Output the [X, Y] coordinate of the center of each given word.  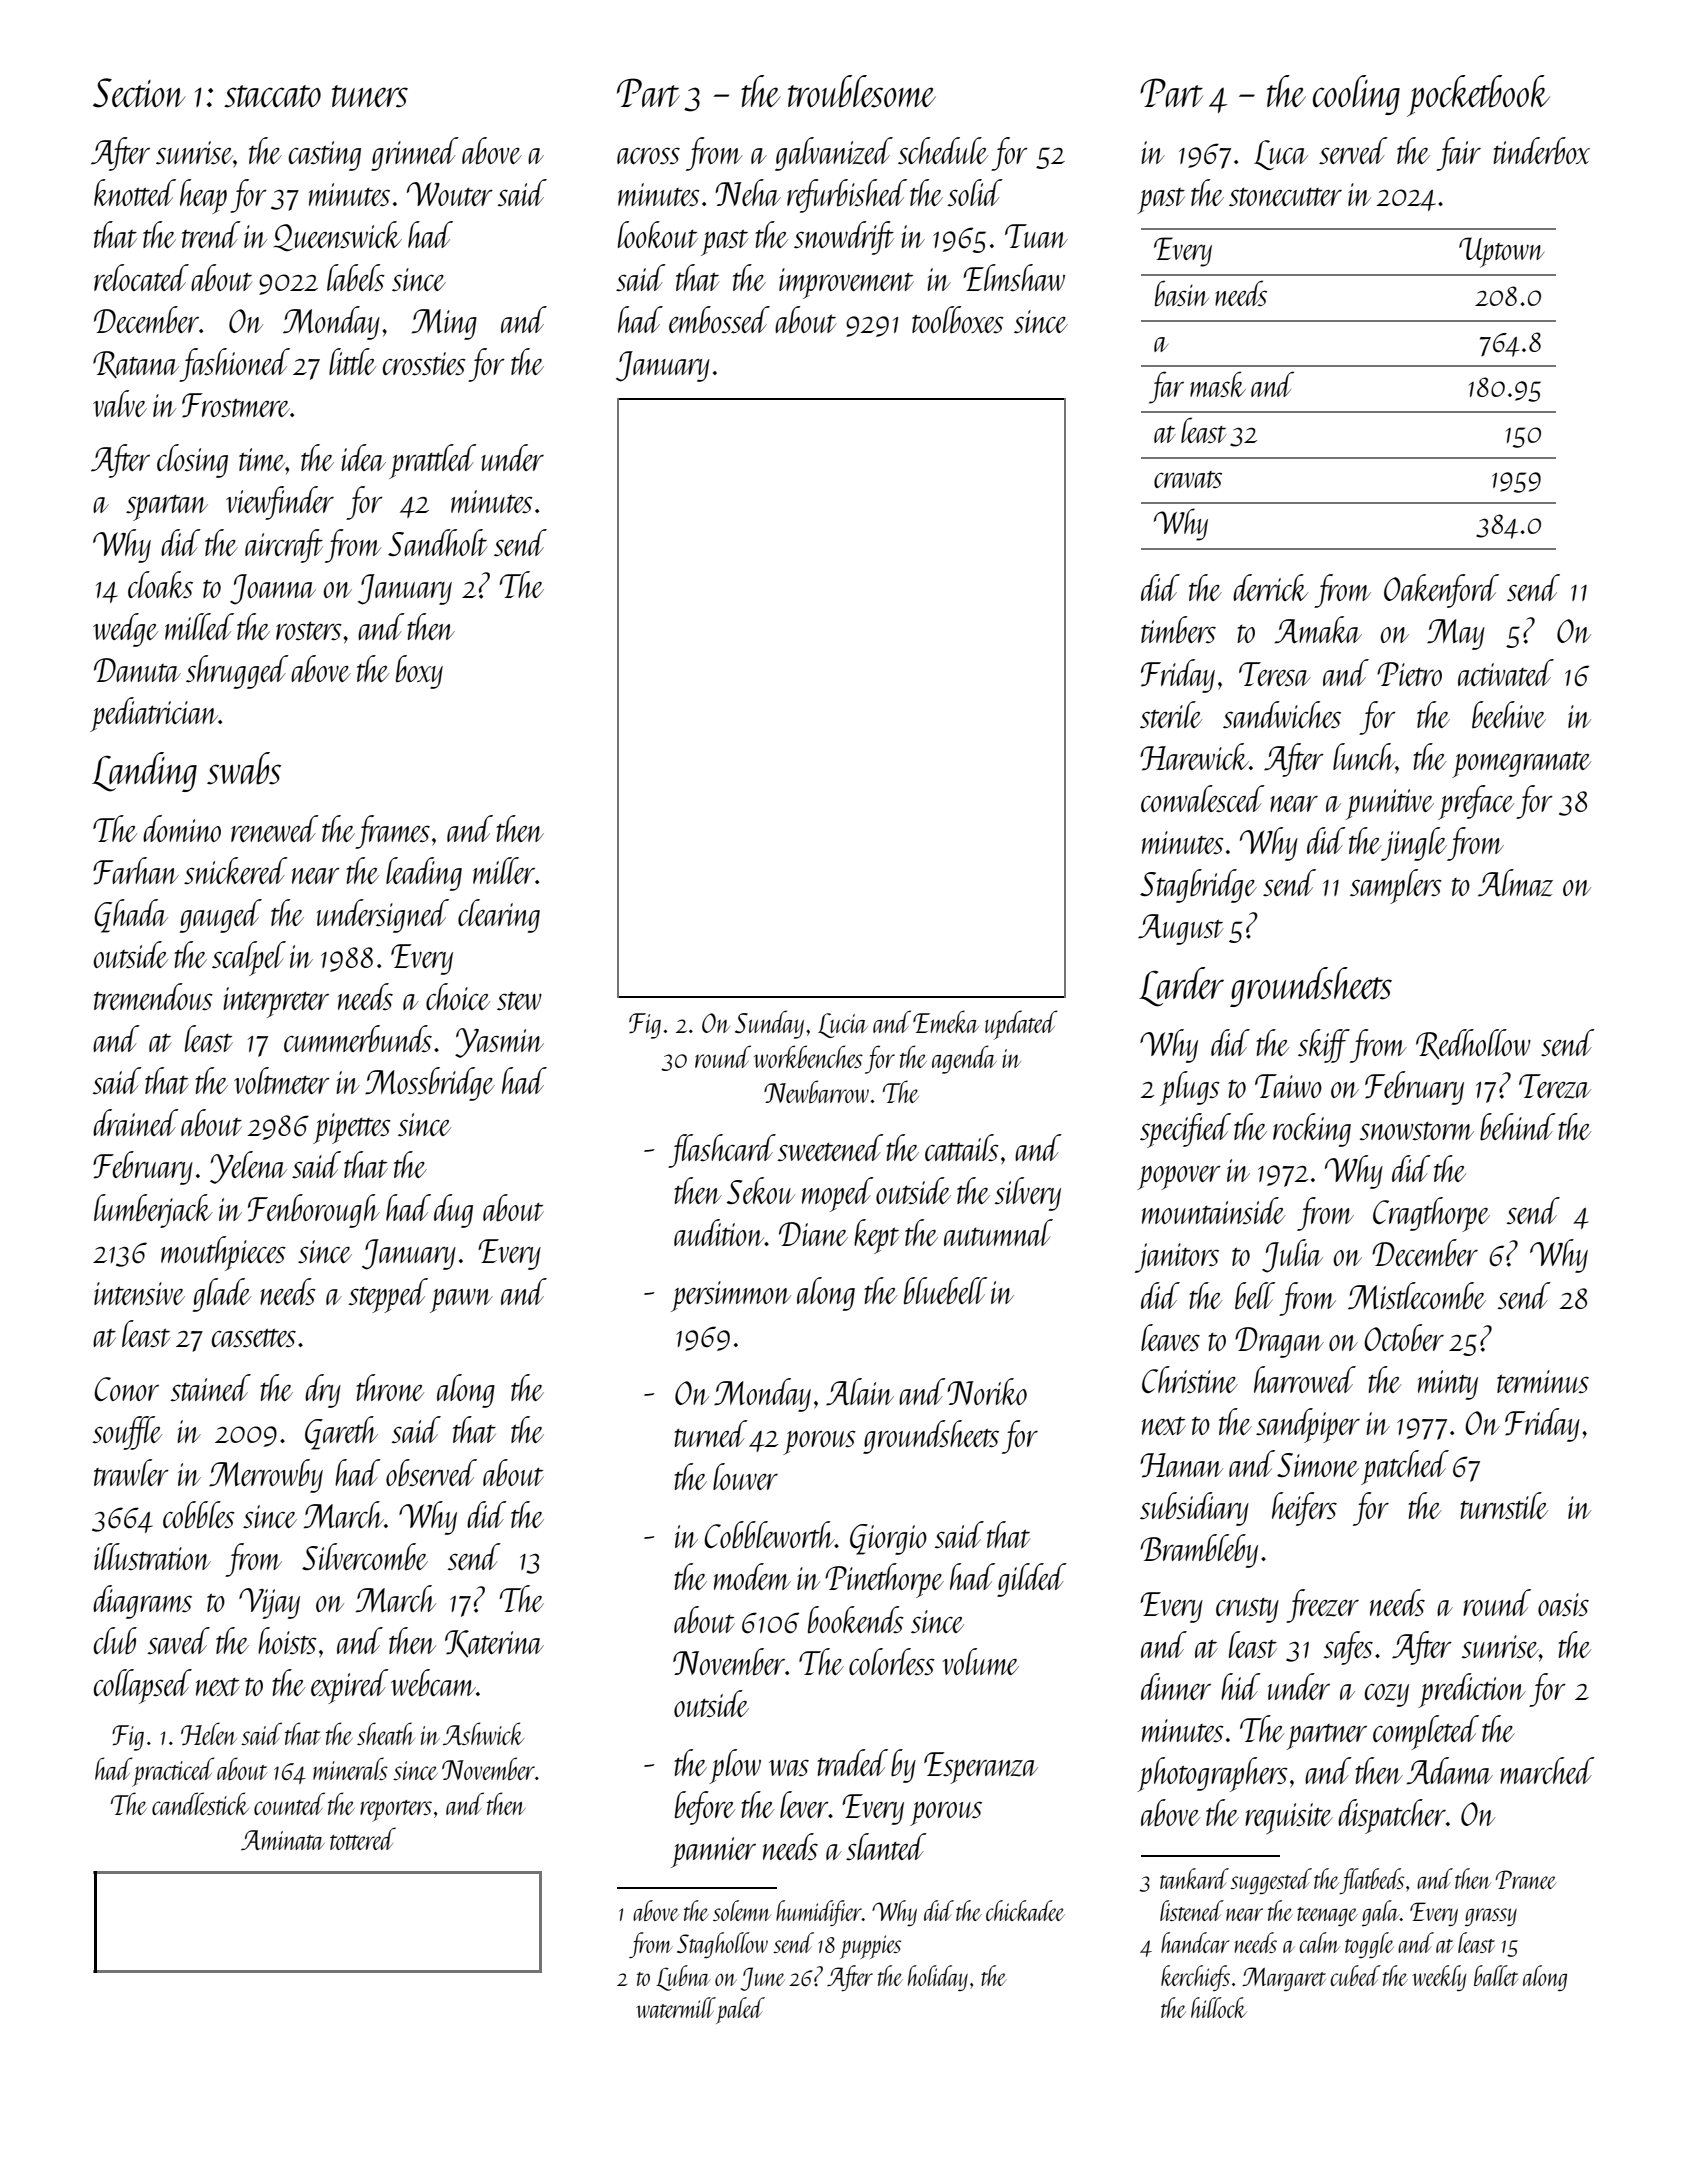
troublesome [862, 91]
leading [424, 874]
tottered [363, 1838]
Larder [1181, 987]
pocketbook [1478, 96]
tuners [370, 96]
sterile [1171, 715]
